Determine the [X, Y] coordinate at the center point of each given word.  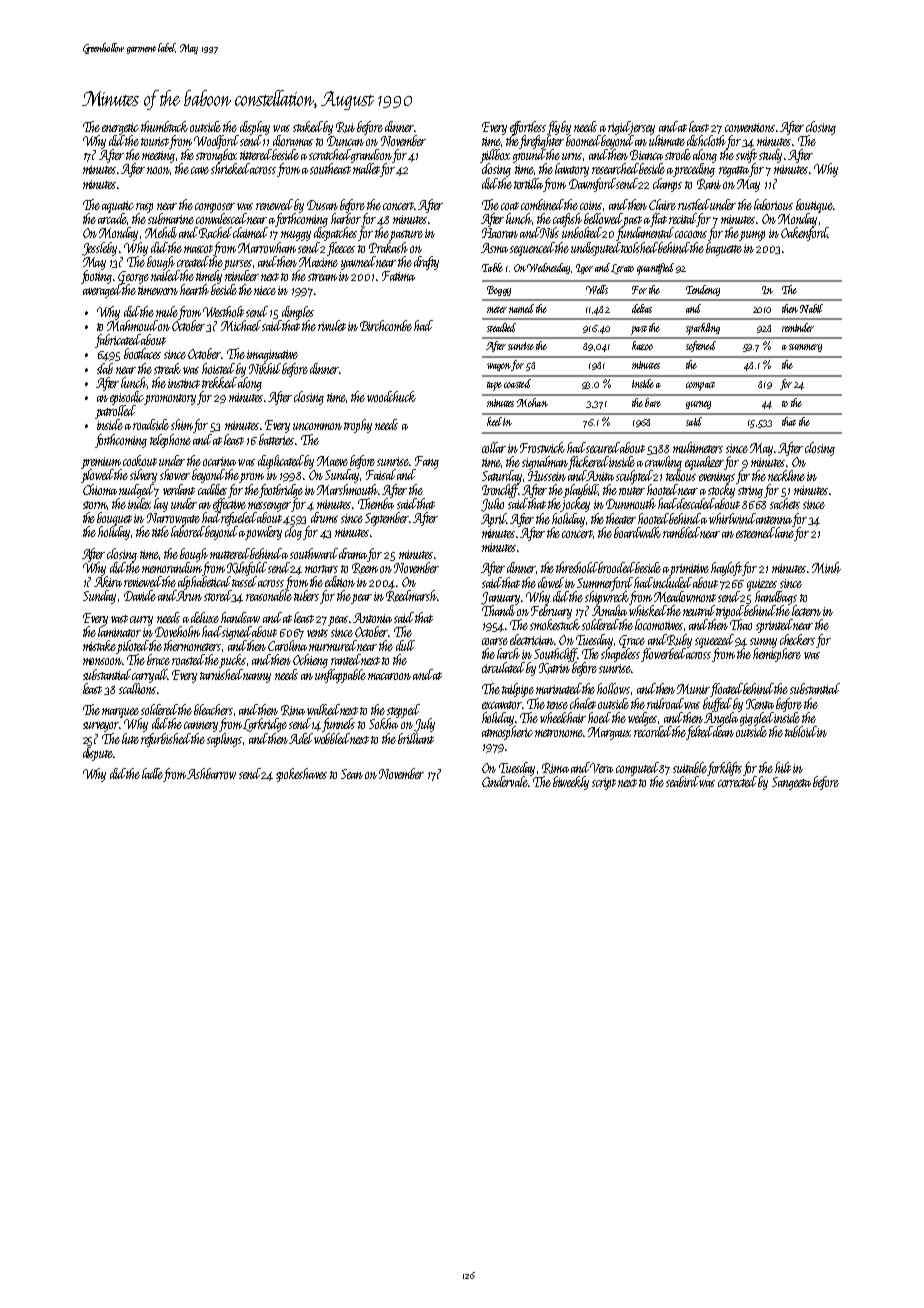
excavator [502, 705]
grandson [371, 156]
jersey [642, 128]
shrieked [230, 168]
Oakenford [804, 234]
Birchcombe [386, 325]
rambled [681, 532]
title [160, 531]
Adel [301, 738]
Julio [492, 505]
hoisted [218, 368]
